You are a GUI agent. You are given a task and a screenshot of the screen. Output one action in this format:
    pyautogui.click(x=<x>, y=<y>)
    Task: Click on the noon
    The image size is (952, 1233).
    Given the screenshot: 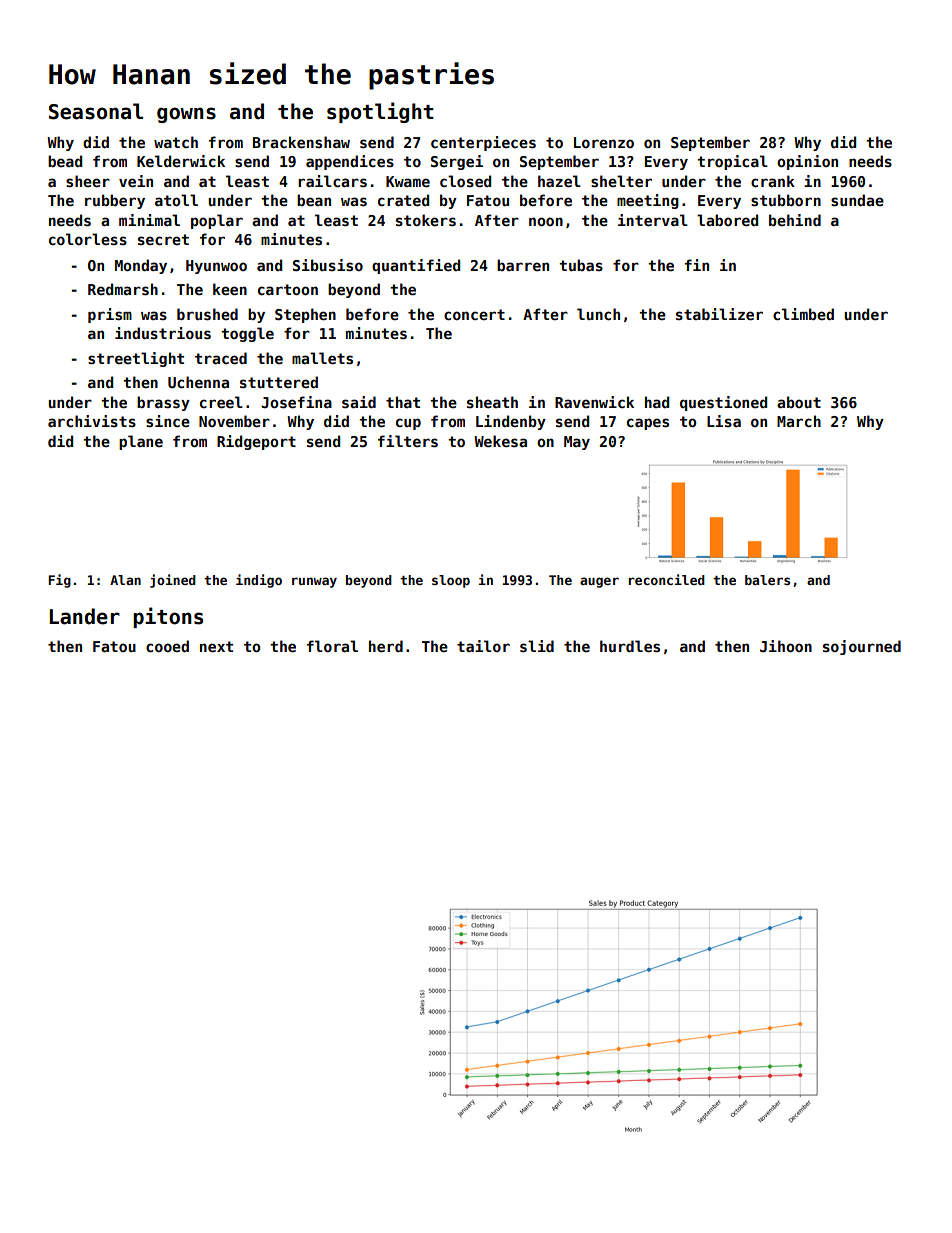 What is the action you would take?
    pyautogui.click(x=546, y=221)
